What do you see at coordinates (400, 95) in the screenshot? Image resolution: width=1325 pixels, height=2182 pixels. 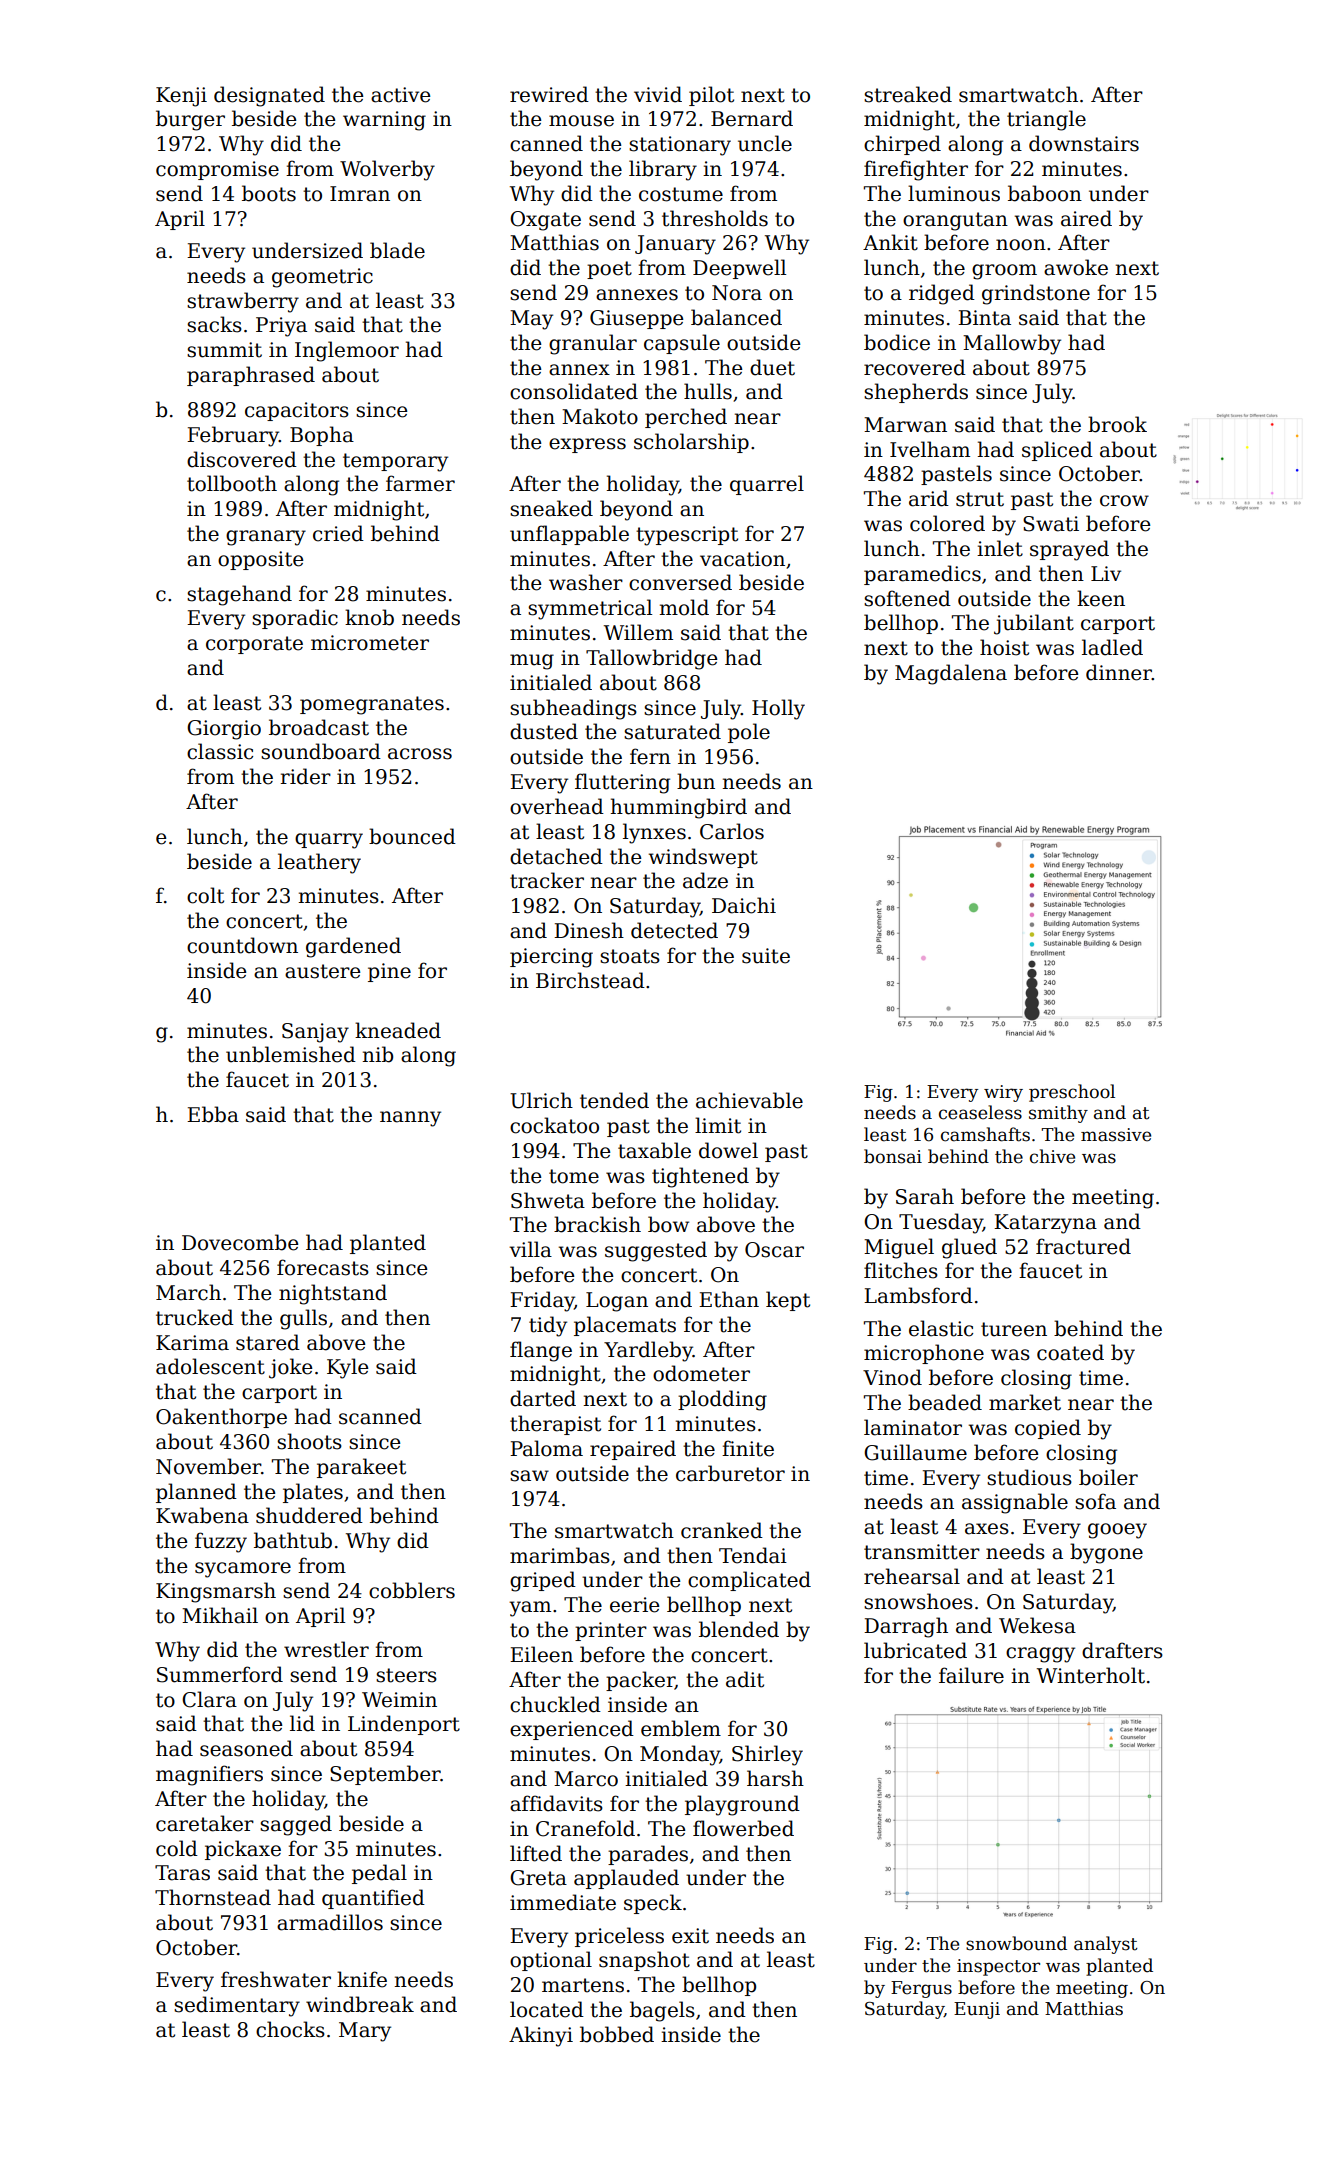 I see `active` at bounding box center [400, 95].
